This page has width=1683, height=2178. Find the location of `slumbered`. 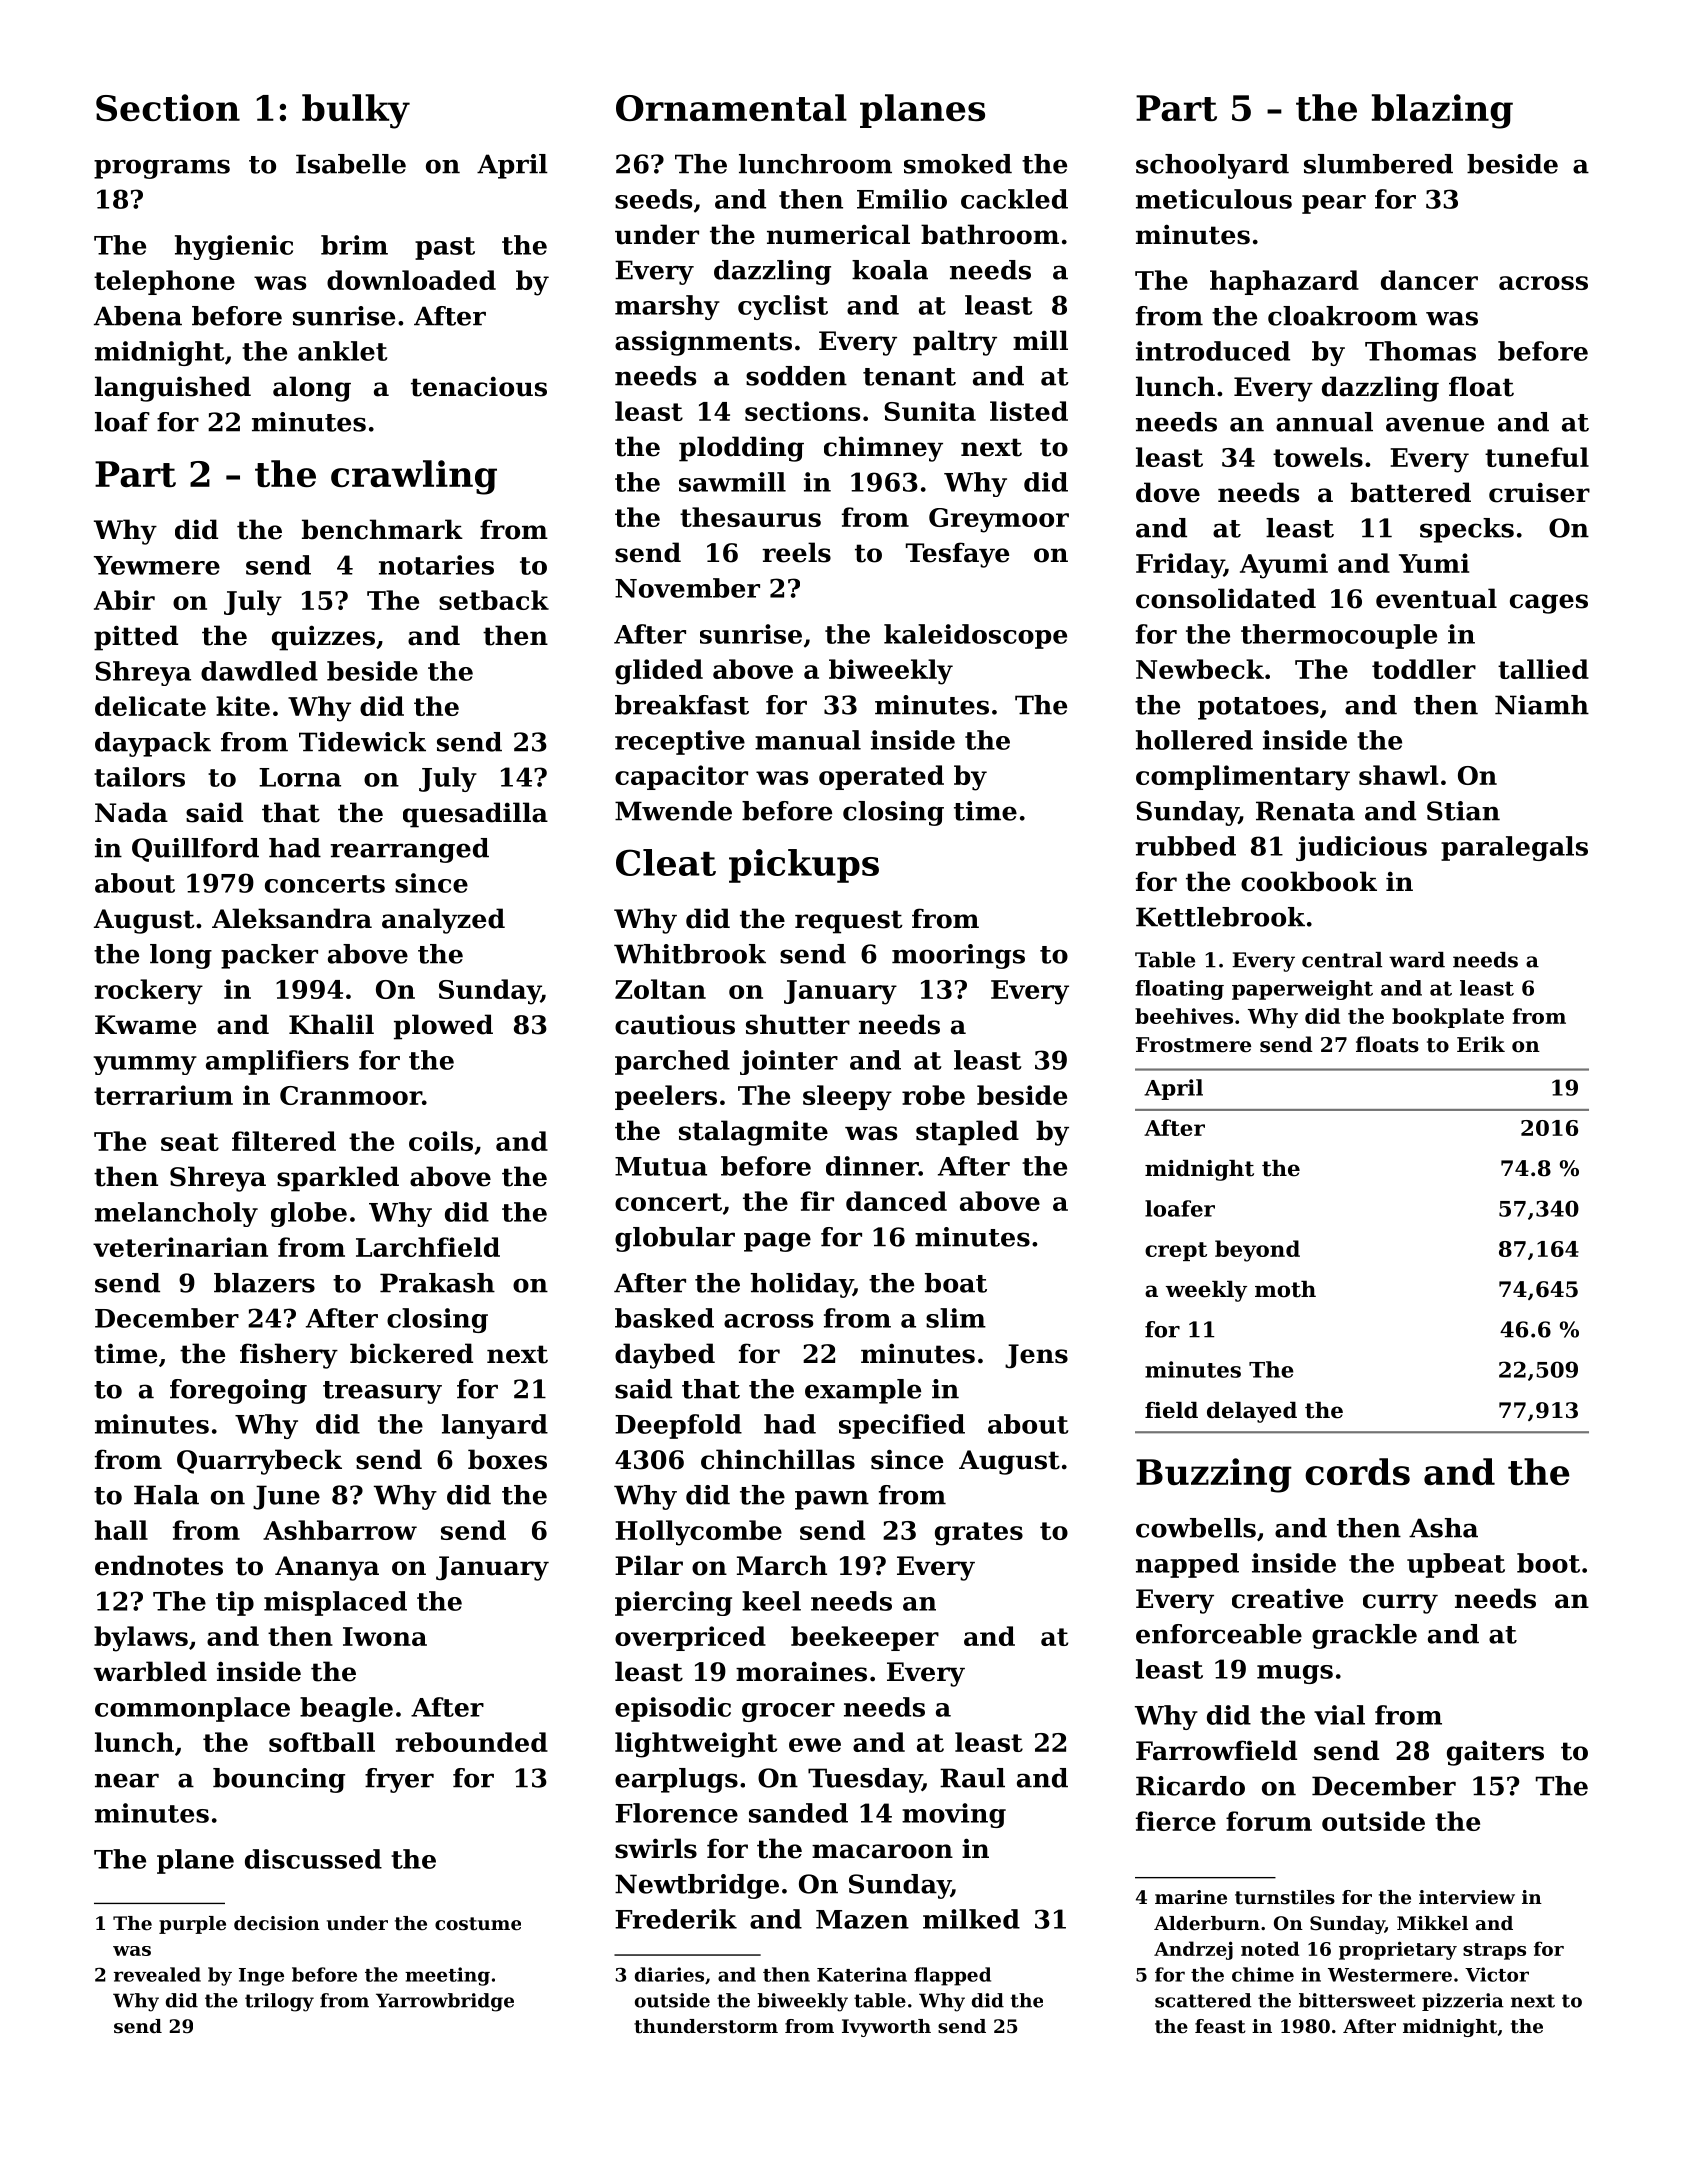

slumbered is located at coordinates (1378, 164).
